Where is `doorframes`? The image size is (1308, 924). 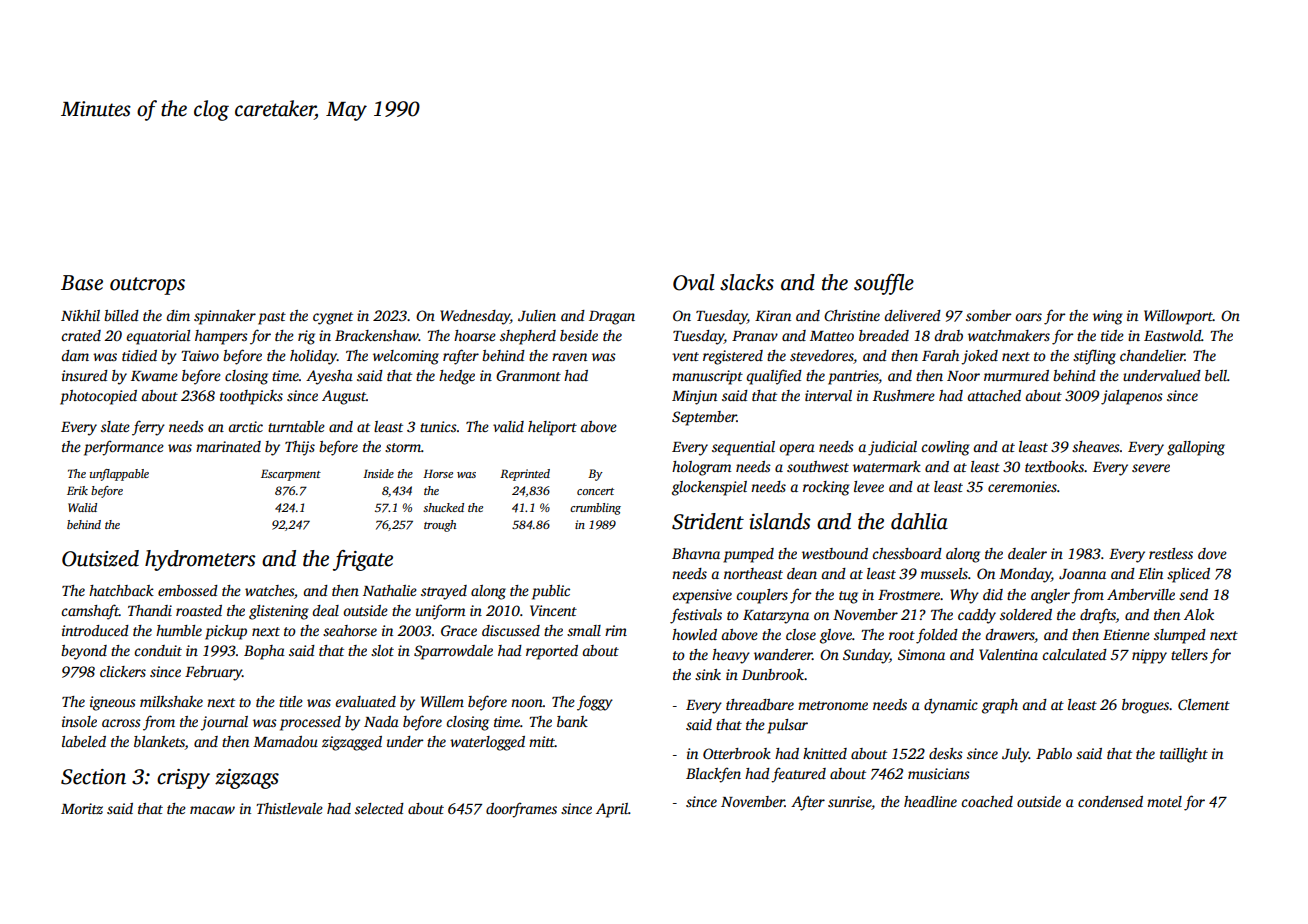
doorframes is located at coordinates (521, 810).
